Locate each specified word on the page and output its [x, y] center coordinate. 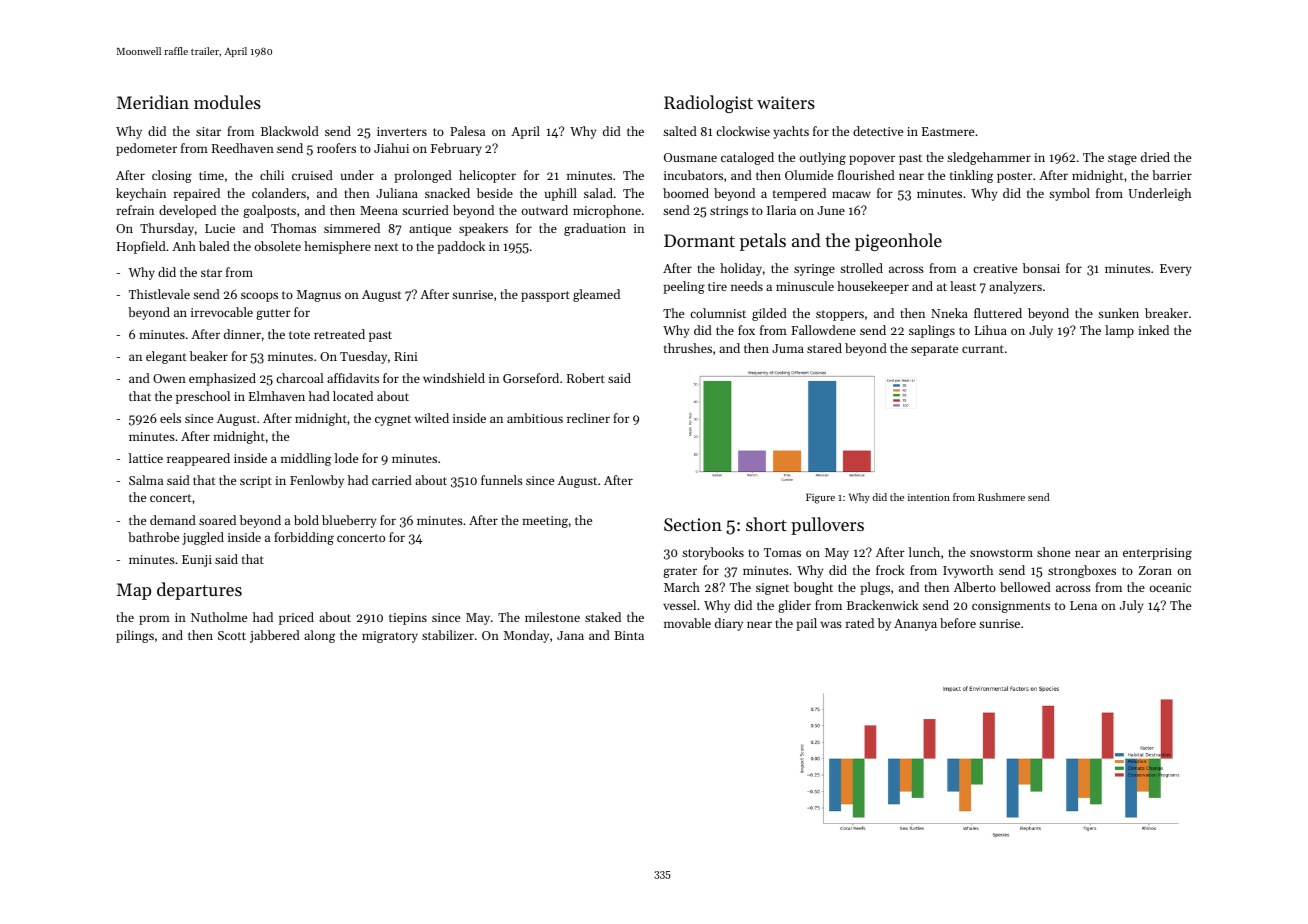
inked [1153, 330]
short [766, 524]
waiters [786, 102]
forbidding [304, 538]
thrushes [688, 348]
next [386, 247]
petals [763, 242]
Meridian [153, 102]
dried [1155, 157]
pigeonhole [898, 242]
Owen [169, 378]
